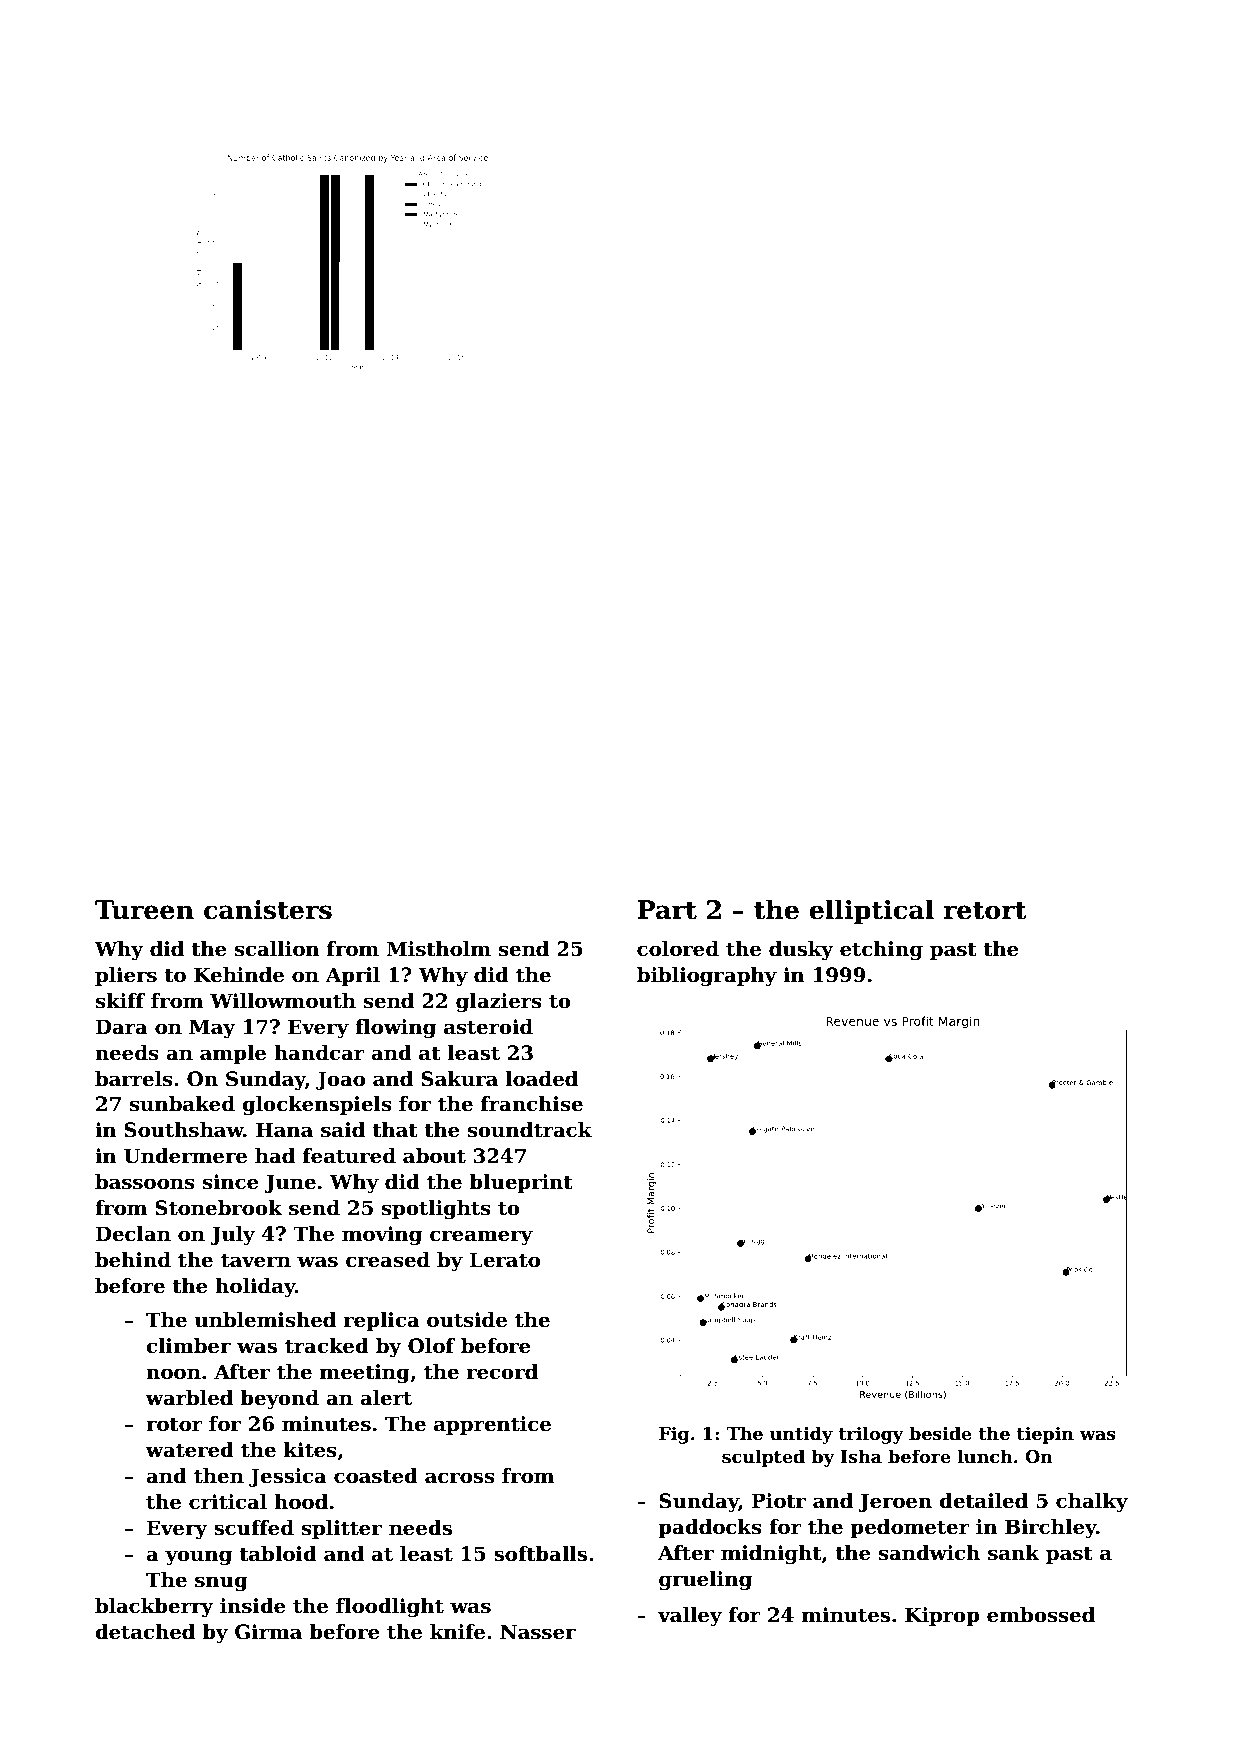 The width and height of the document is (1233, 1743). What do you see at coordinates (705, 1581) in the document?
I see `grueling` at bounding box center [705, 1581].
